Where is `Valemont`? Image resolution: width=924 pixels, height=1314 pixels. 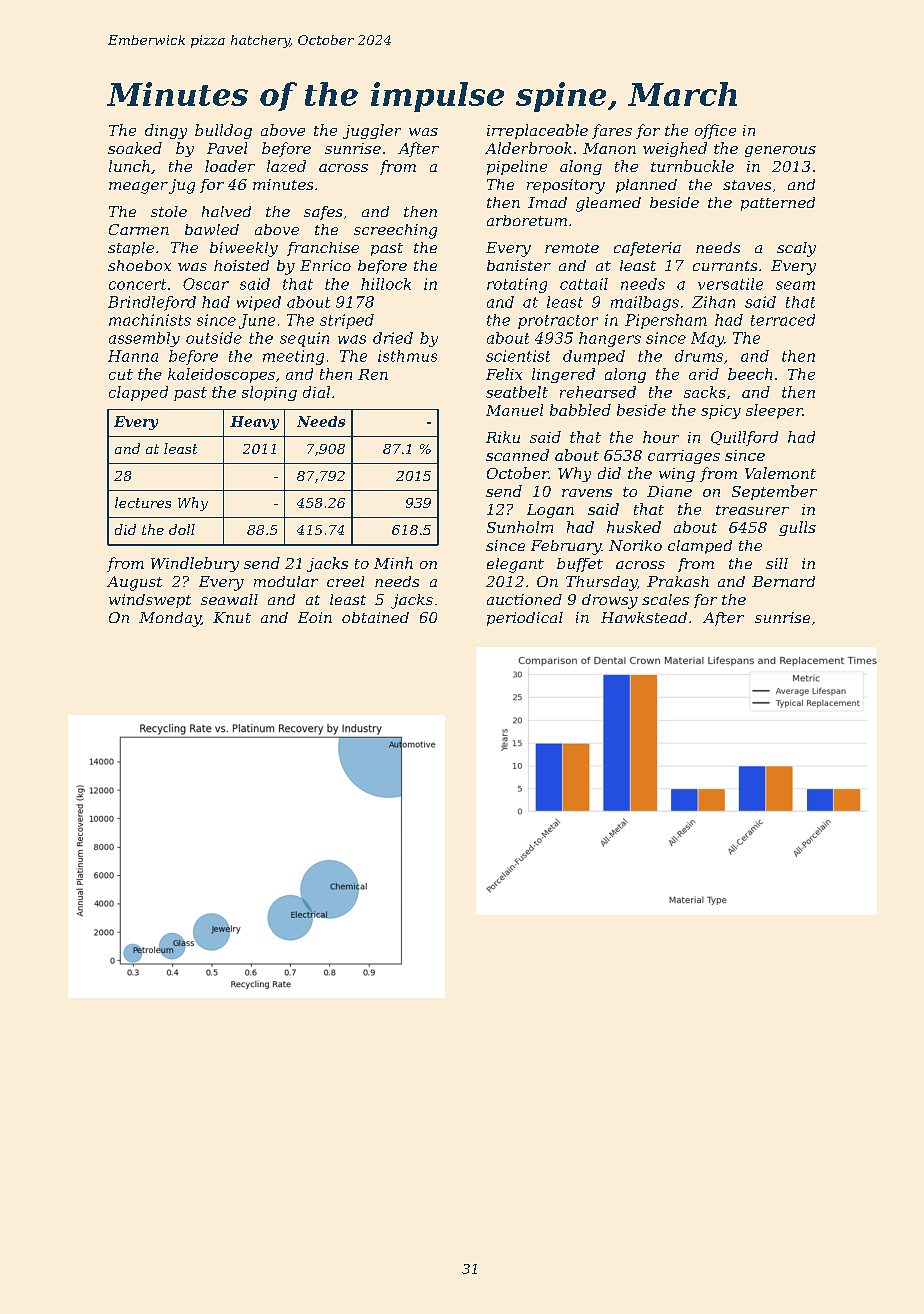 Valemont is located at coordinates (780, 473).
